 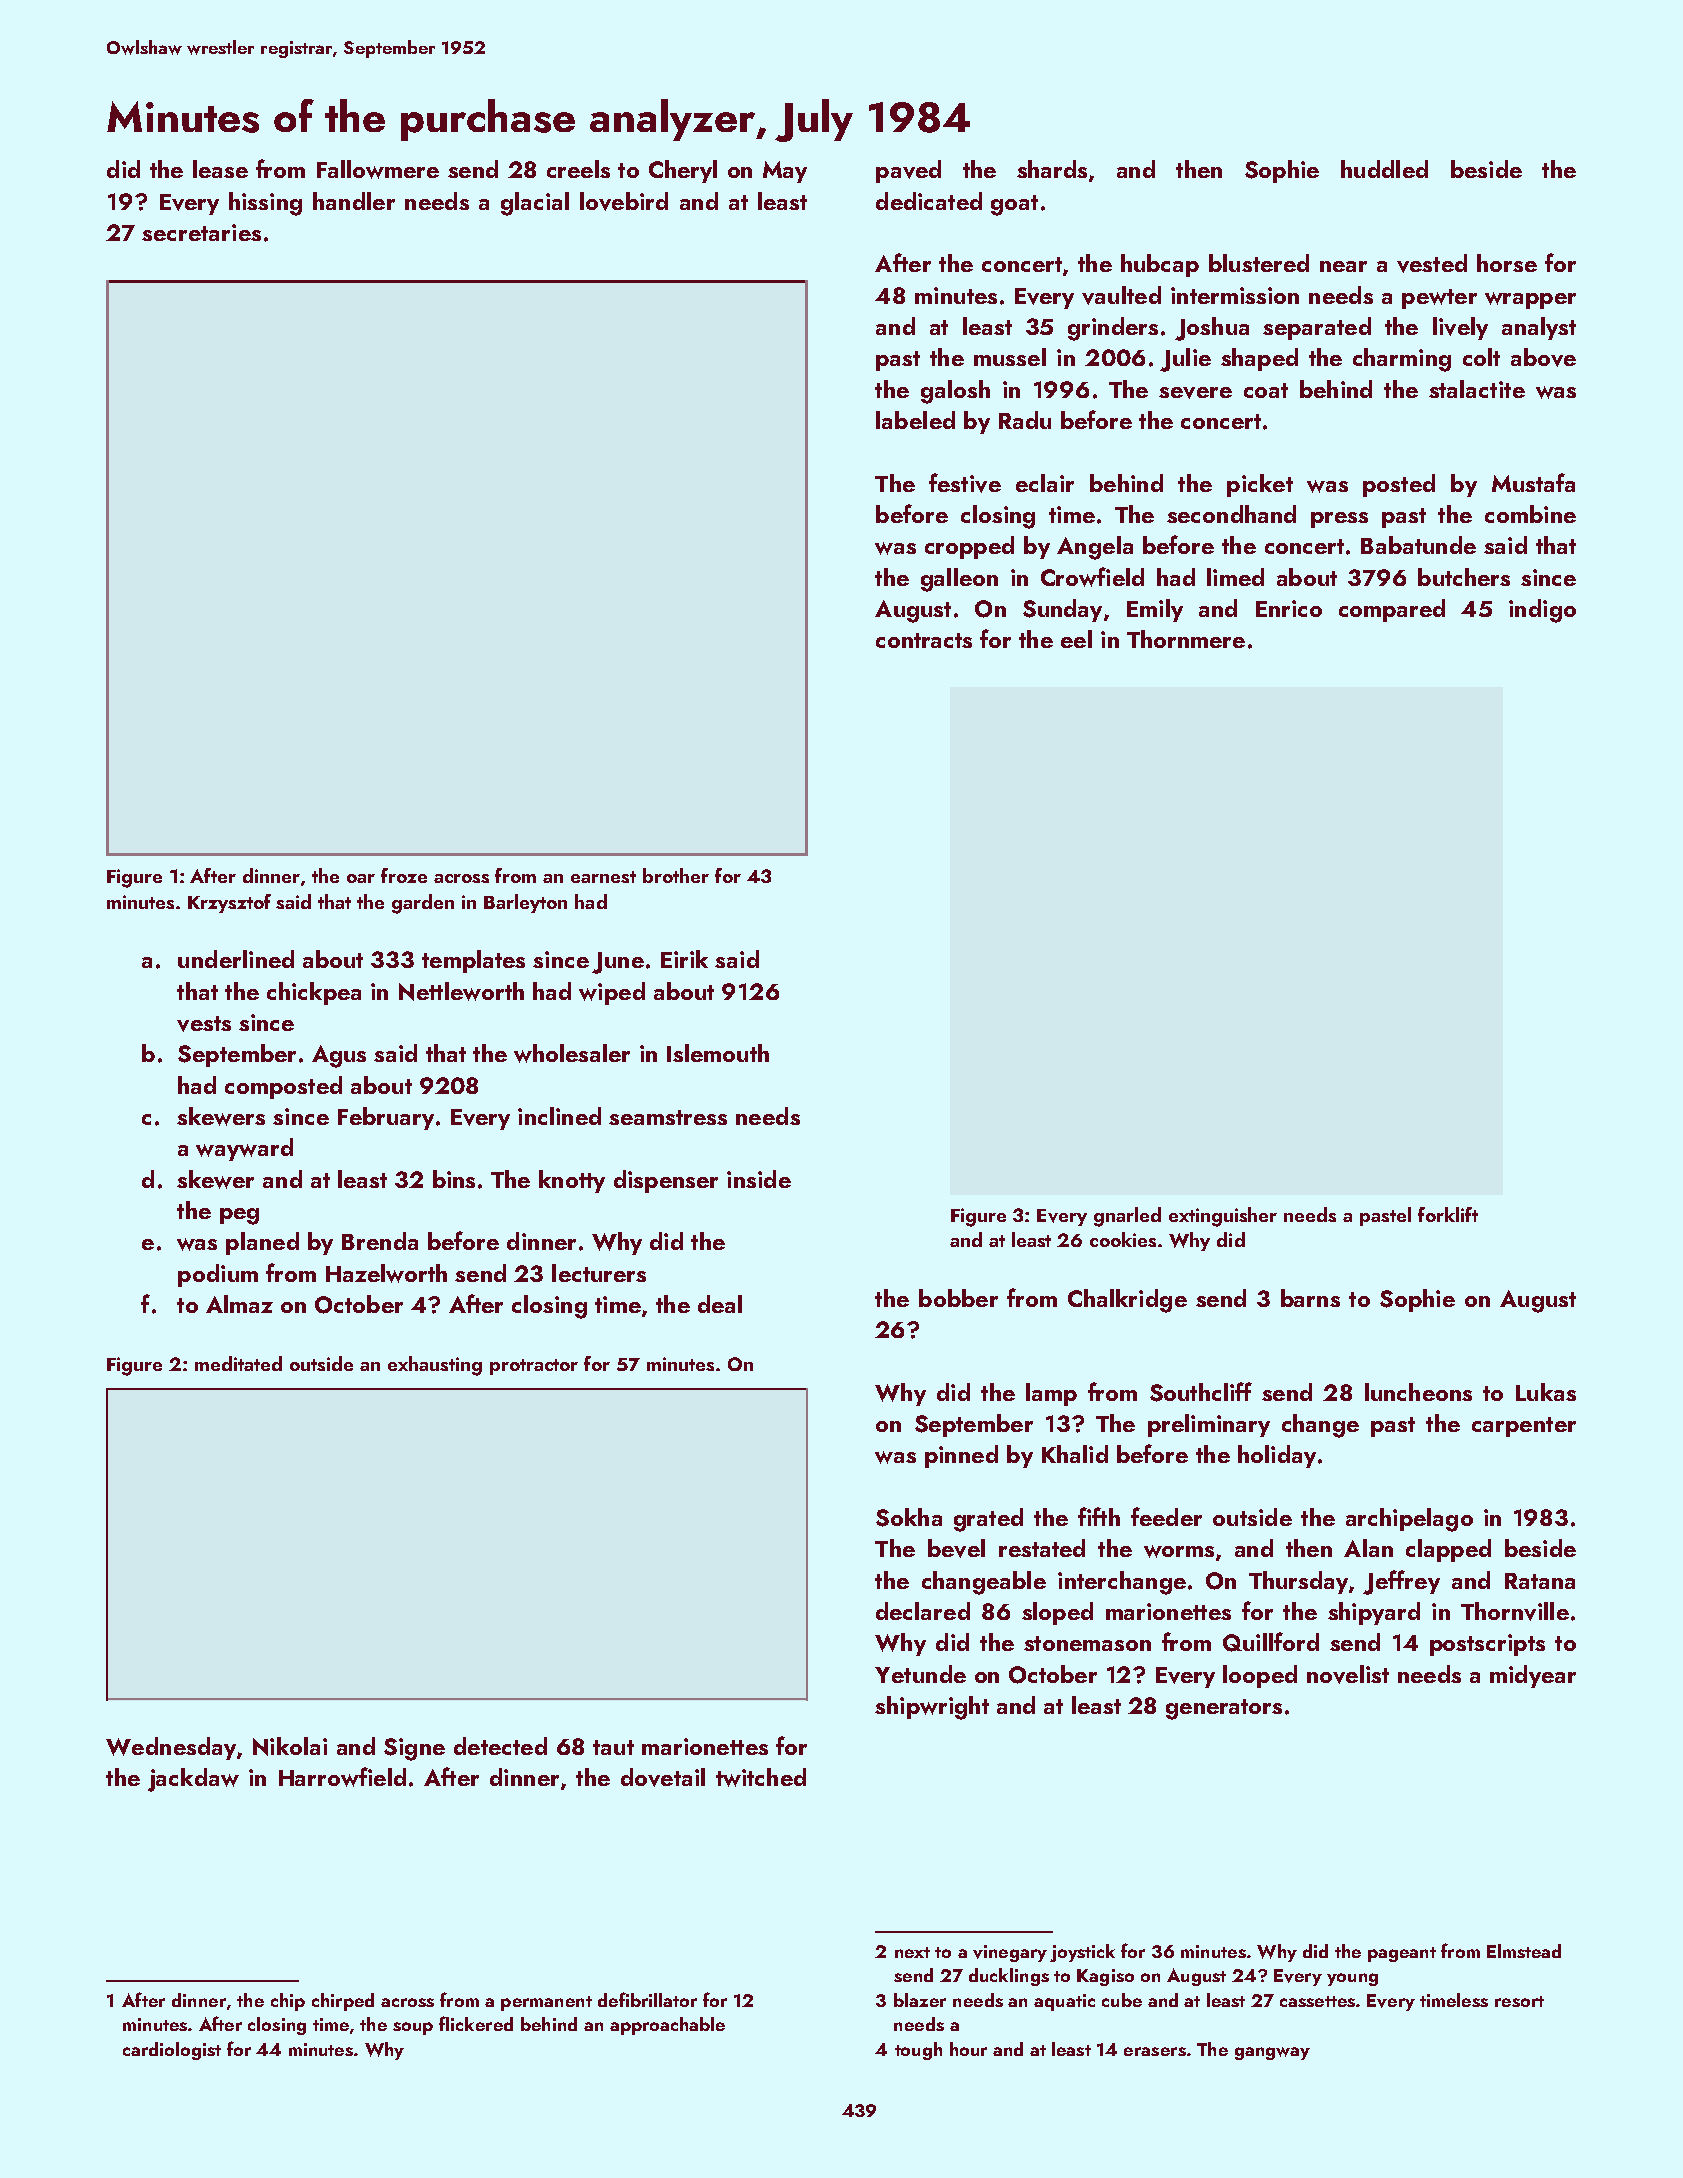 What do you see at coordinates (676, 875) in the screenshot?
I see `brother` at bounding box center [676, 875].
